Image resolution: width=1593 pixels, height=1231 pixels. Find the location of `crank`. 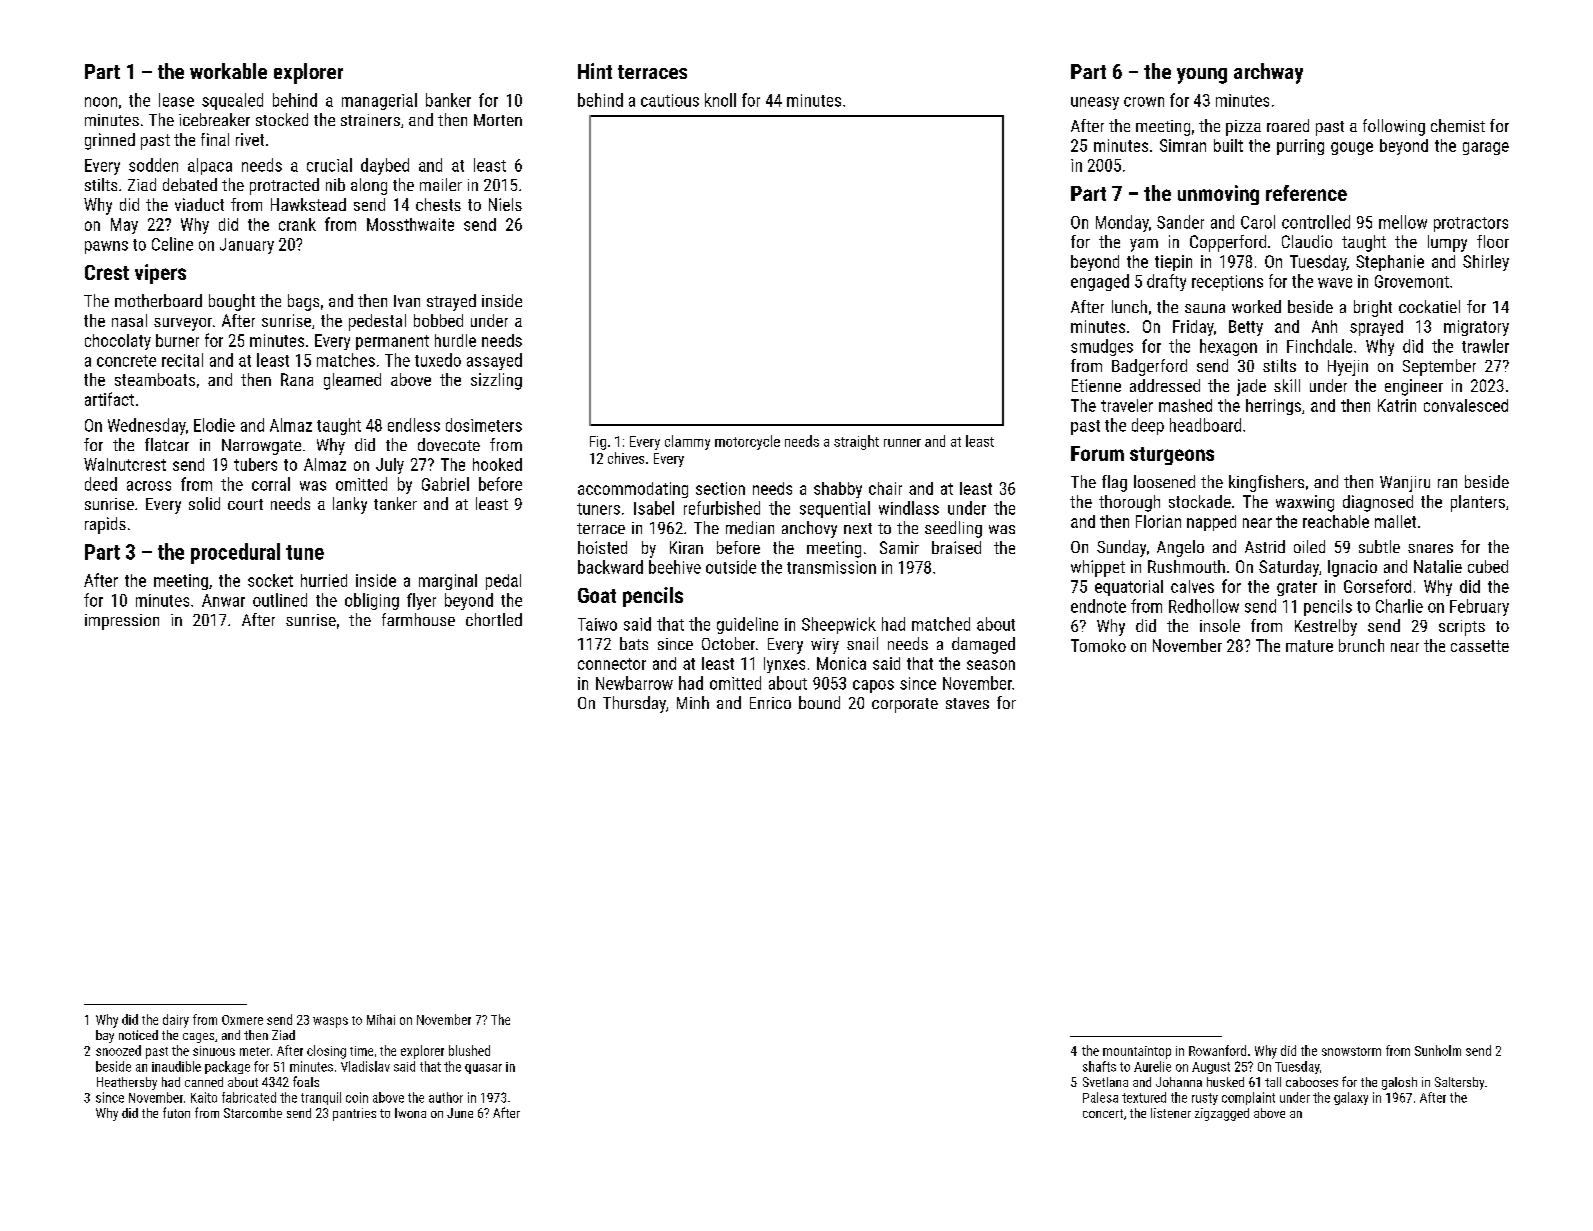

crank is located at coordinates (297, 224).
